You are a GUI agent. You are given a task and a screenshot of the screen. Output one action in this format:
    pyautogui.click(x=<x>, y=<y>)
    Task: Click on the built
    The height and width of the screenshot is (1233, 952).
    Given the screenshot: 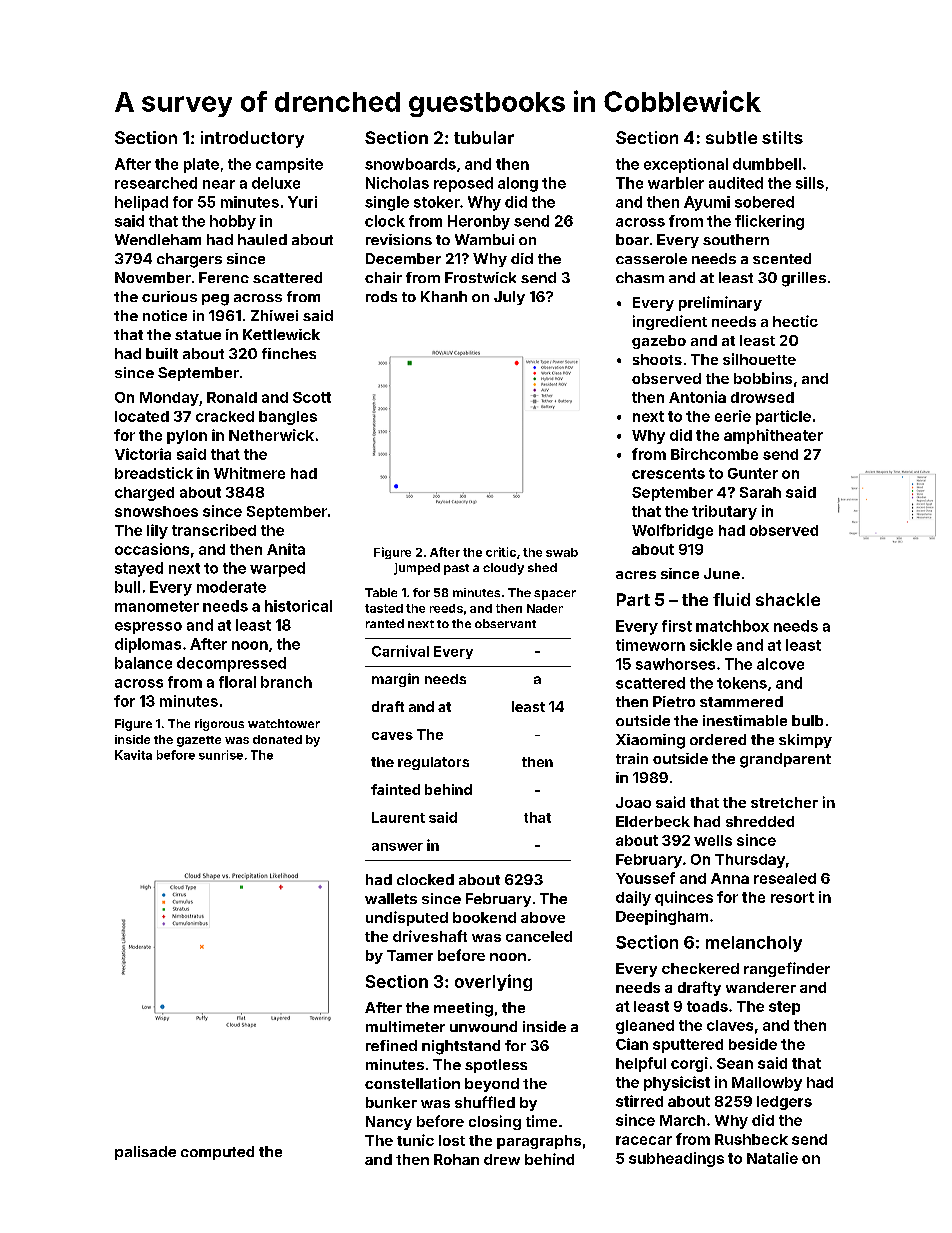 What is the action you would take?
    pyautogui.click(x=162, y=353)
